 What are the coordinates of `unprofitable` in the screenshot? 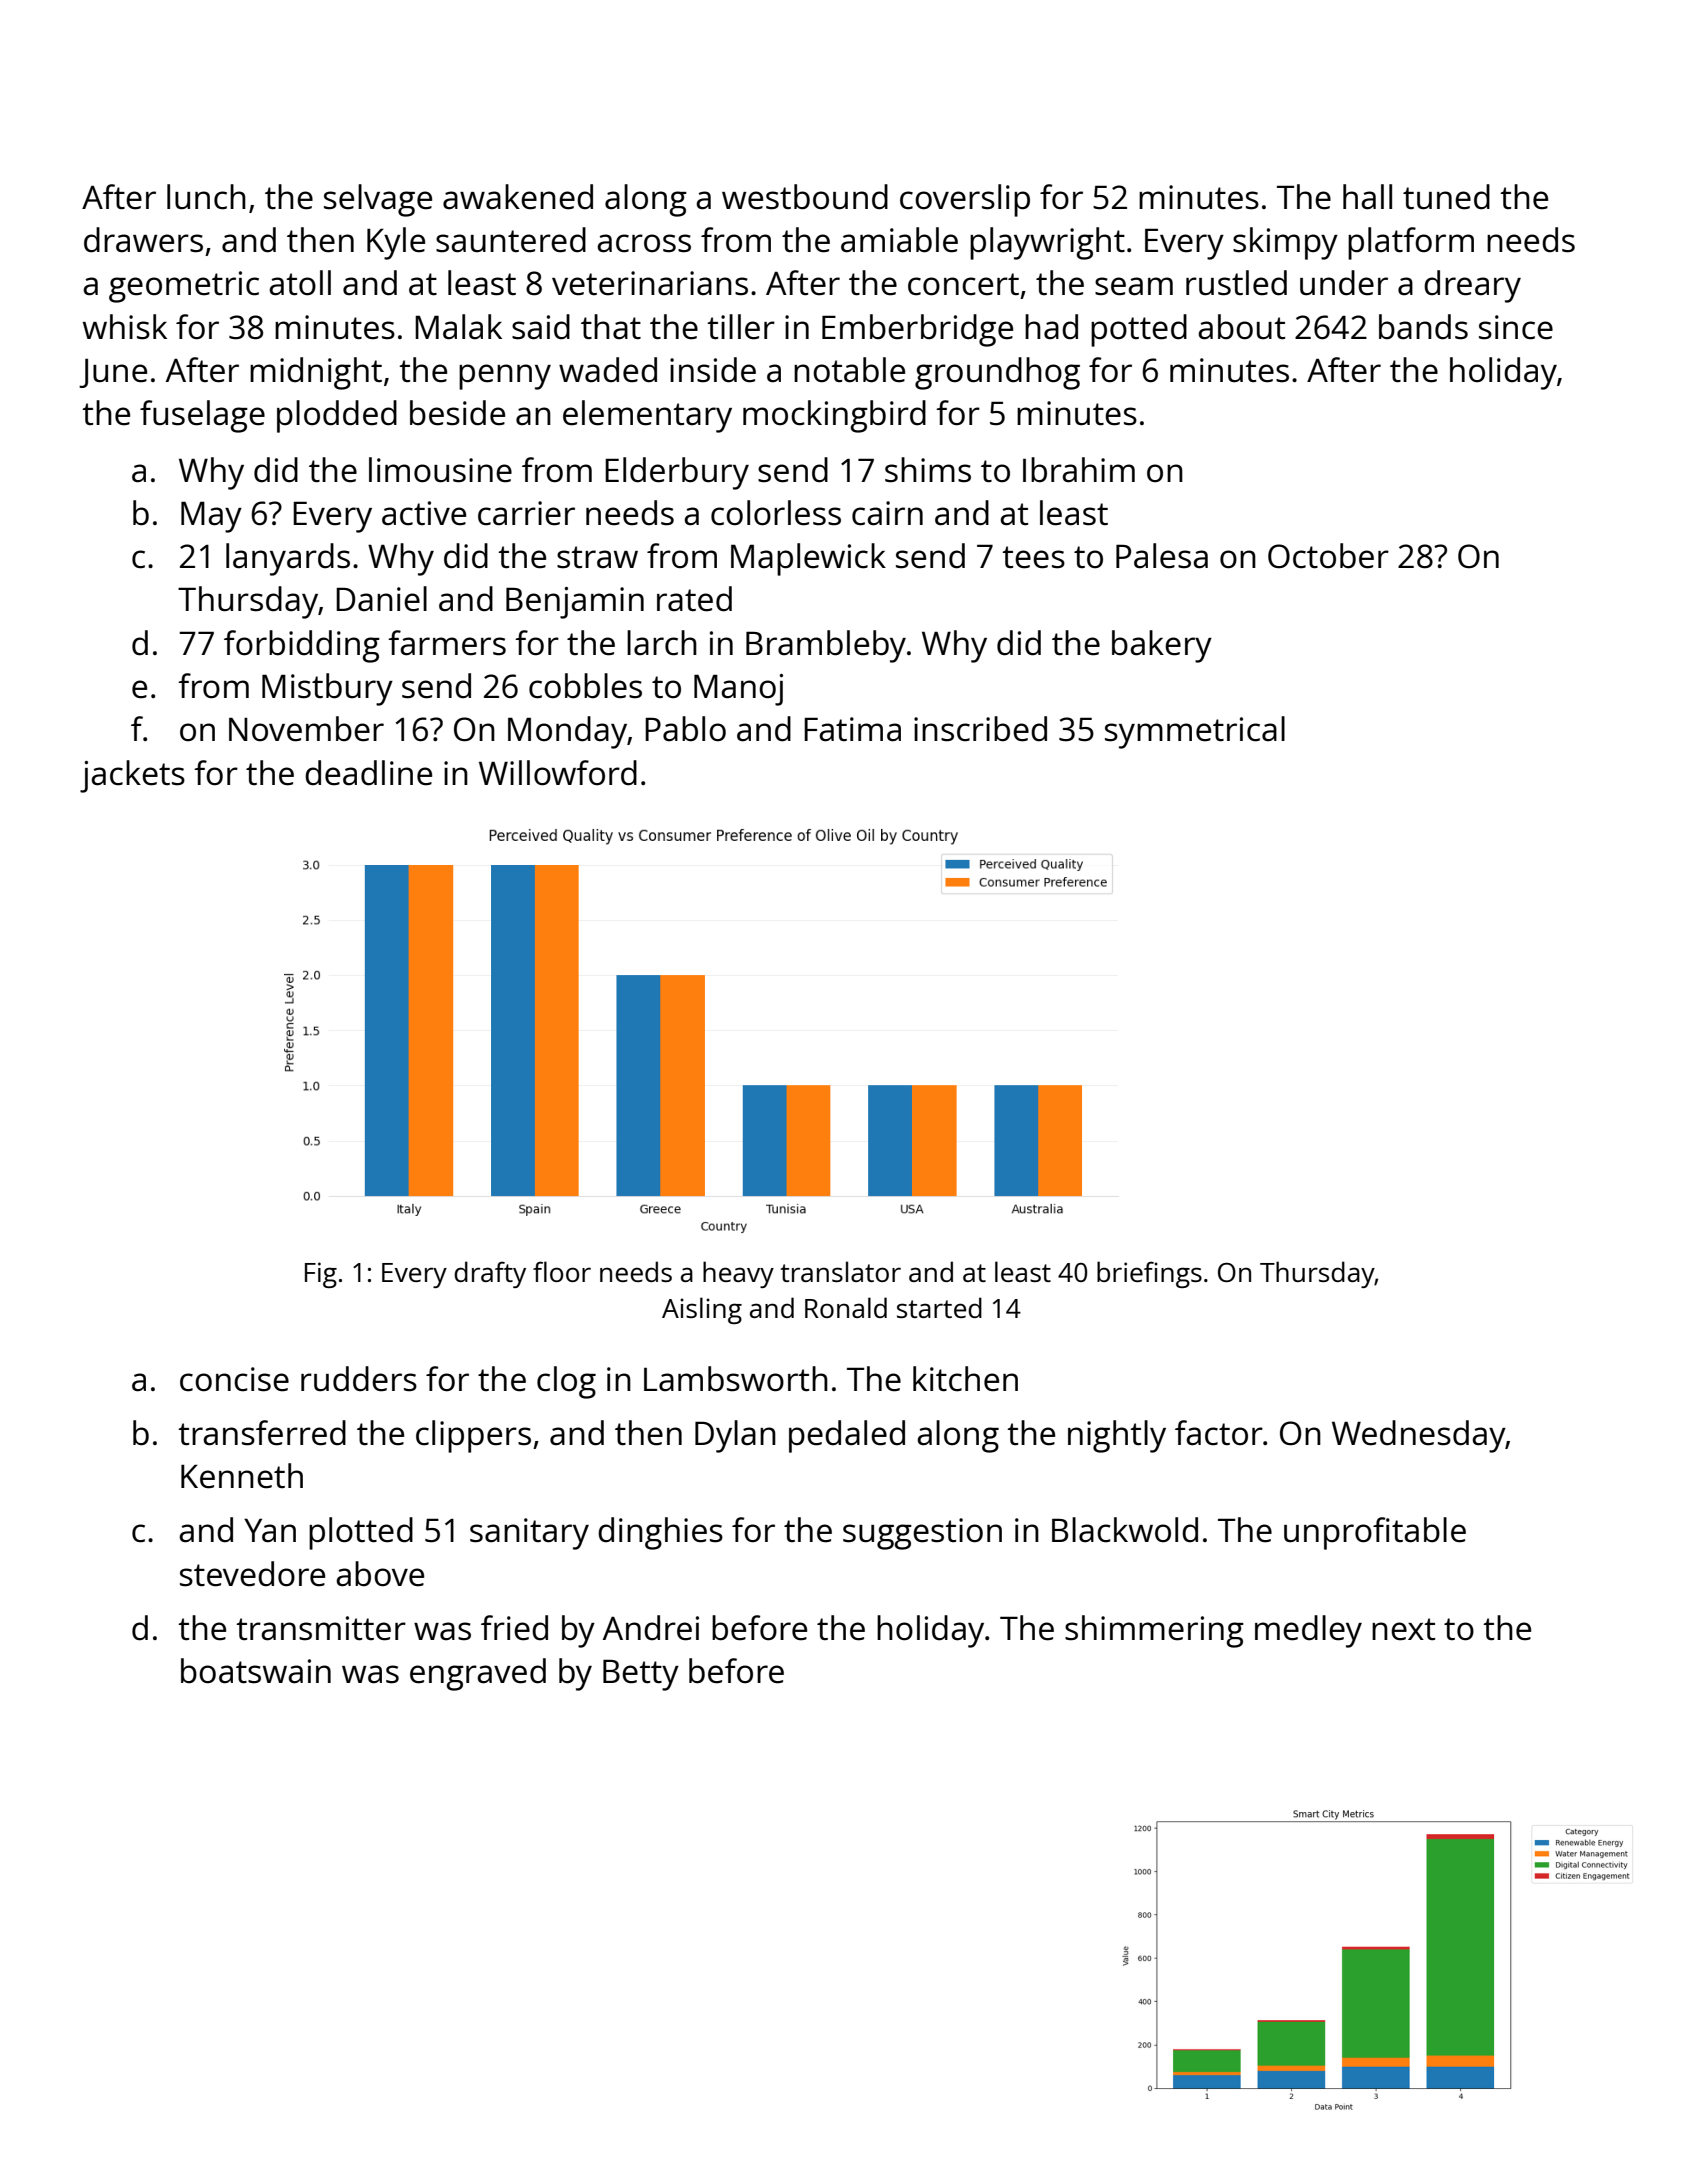 It's located at (1375, 1533).
